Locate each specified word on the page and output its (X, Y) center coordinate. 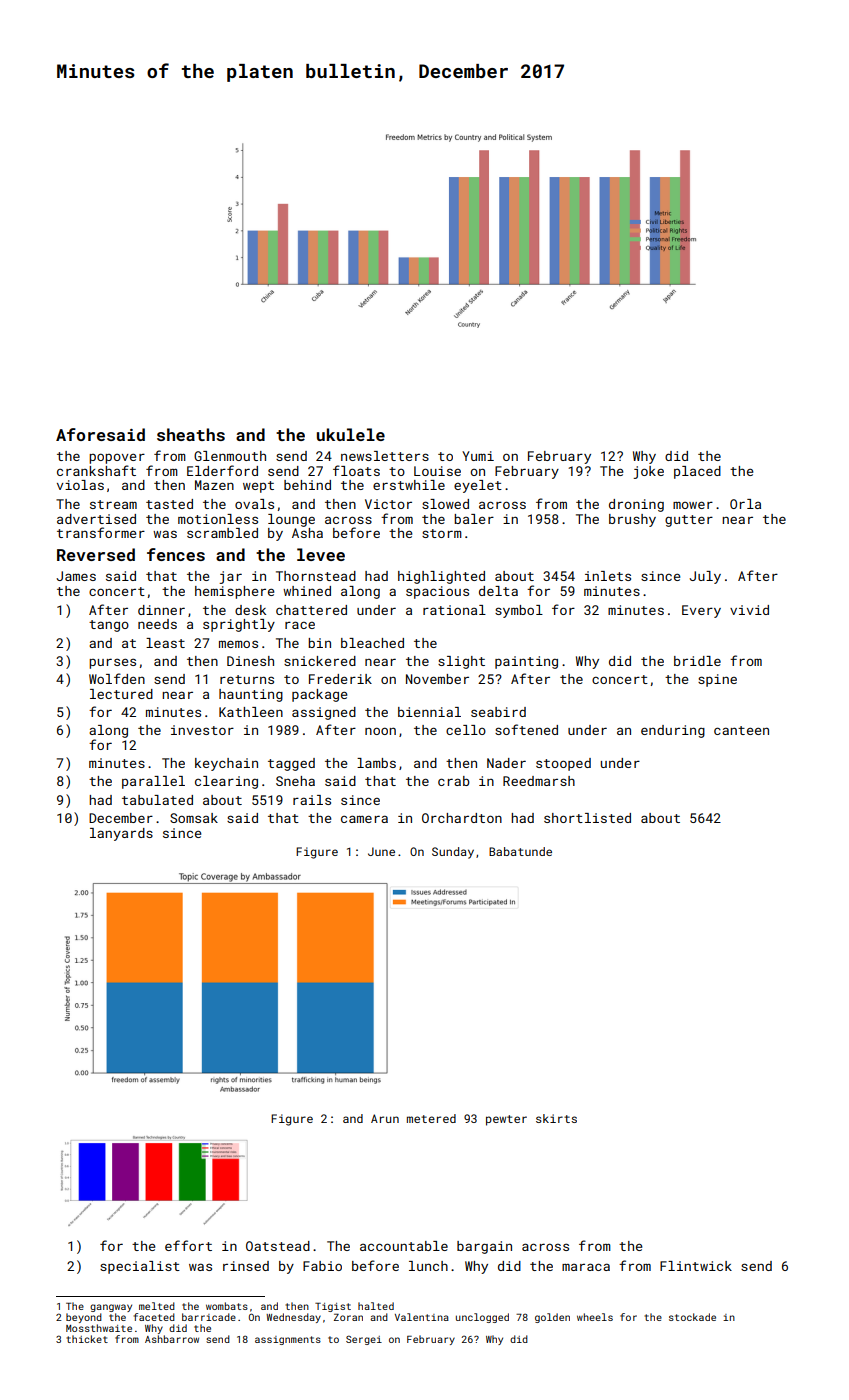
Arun (385, 1118)
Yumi (478, 456)
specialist (140, 1267)
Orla (745, 504)
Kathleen (251, 712)
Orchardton (462, 818)
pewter (506, 1120)
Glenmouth (230, 456)
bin (319, 643)
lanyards (121, 834)
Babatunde (520, 851)
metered (431, 1118)
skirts (556, 1118)
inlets (608, 576)
